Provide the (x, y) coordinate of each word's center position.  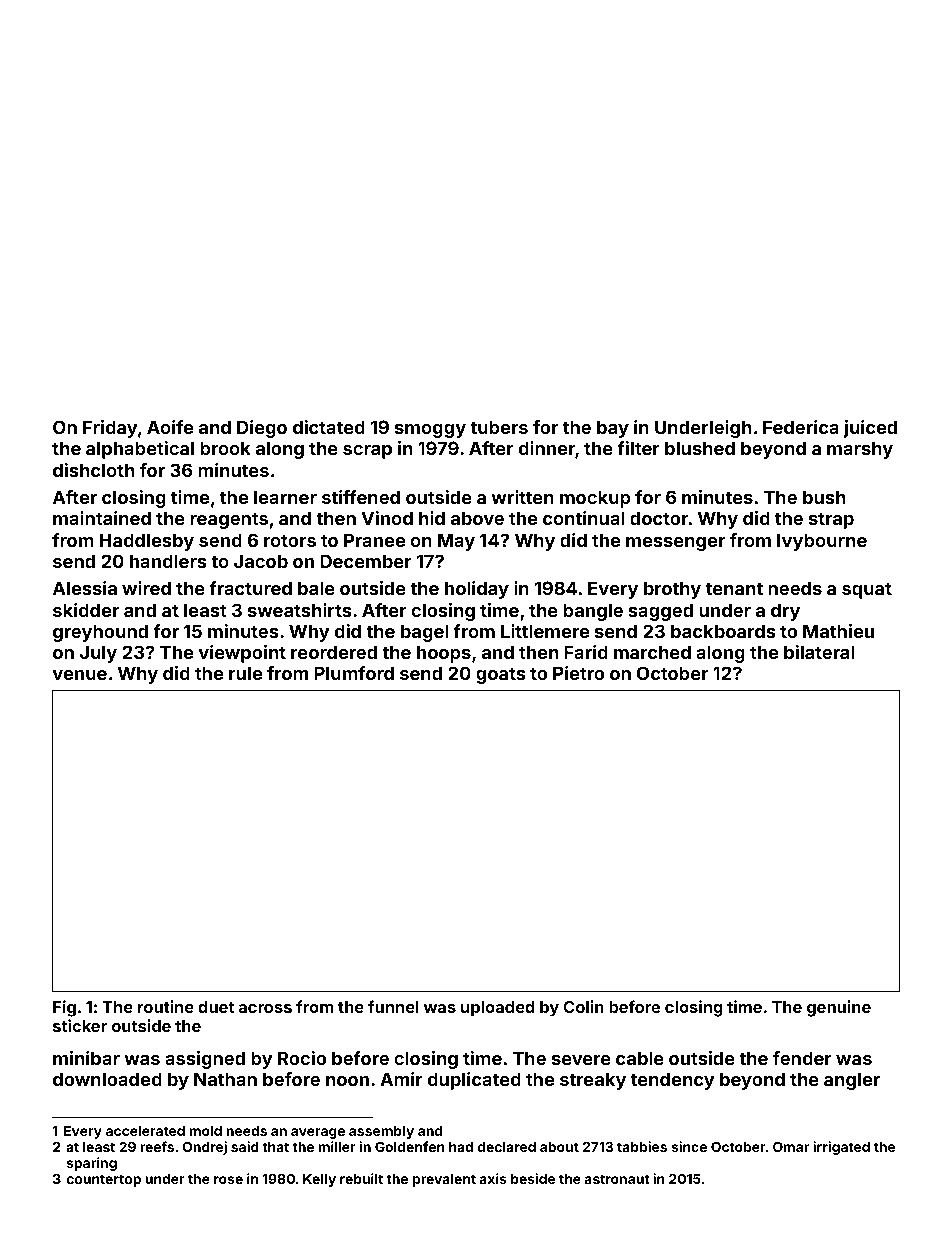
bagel (425, 633)
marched (652, 652)
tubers (499, 427)
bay (613, 429)
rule (245, 673)
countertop (104, 1180)
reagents (229, 520)
